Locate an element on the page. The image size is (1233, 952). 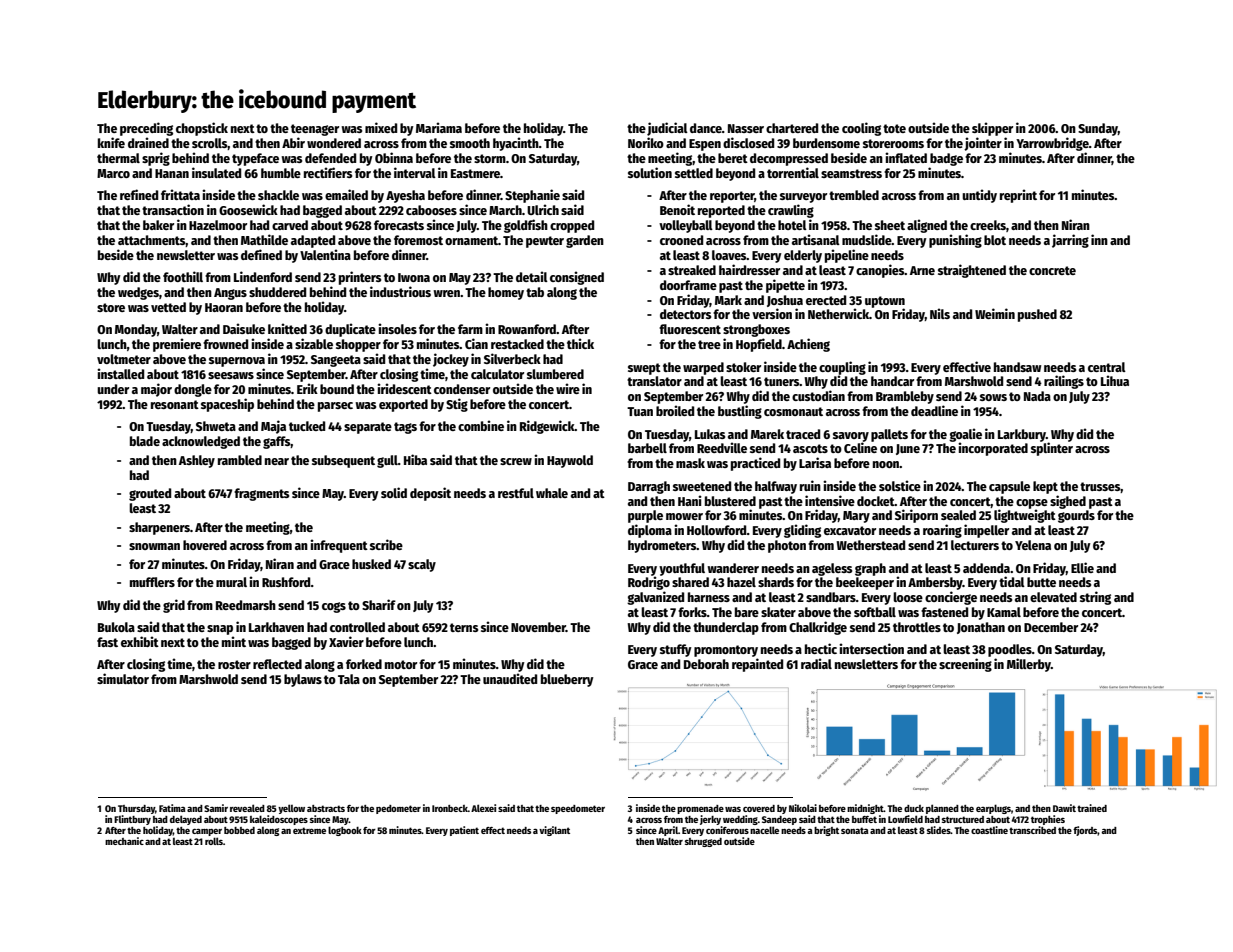
splinter is located at coordinates (1052, 449).
